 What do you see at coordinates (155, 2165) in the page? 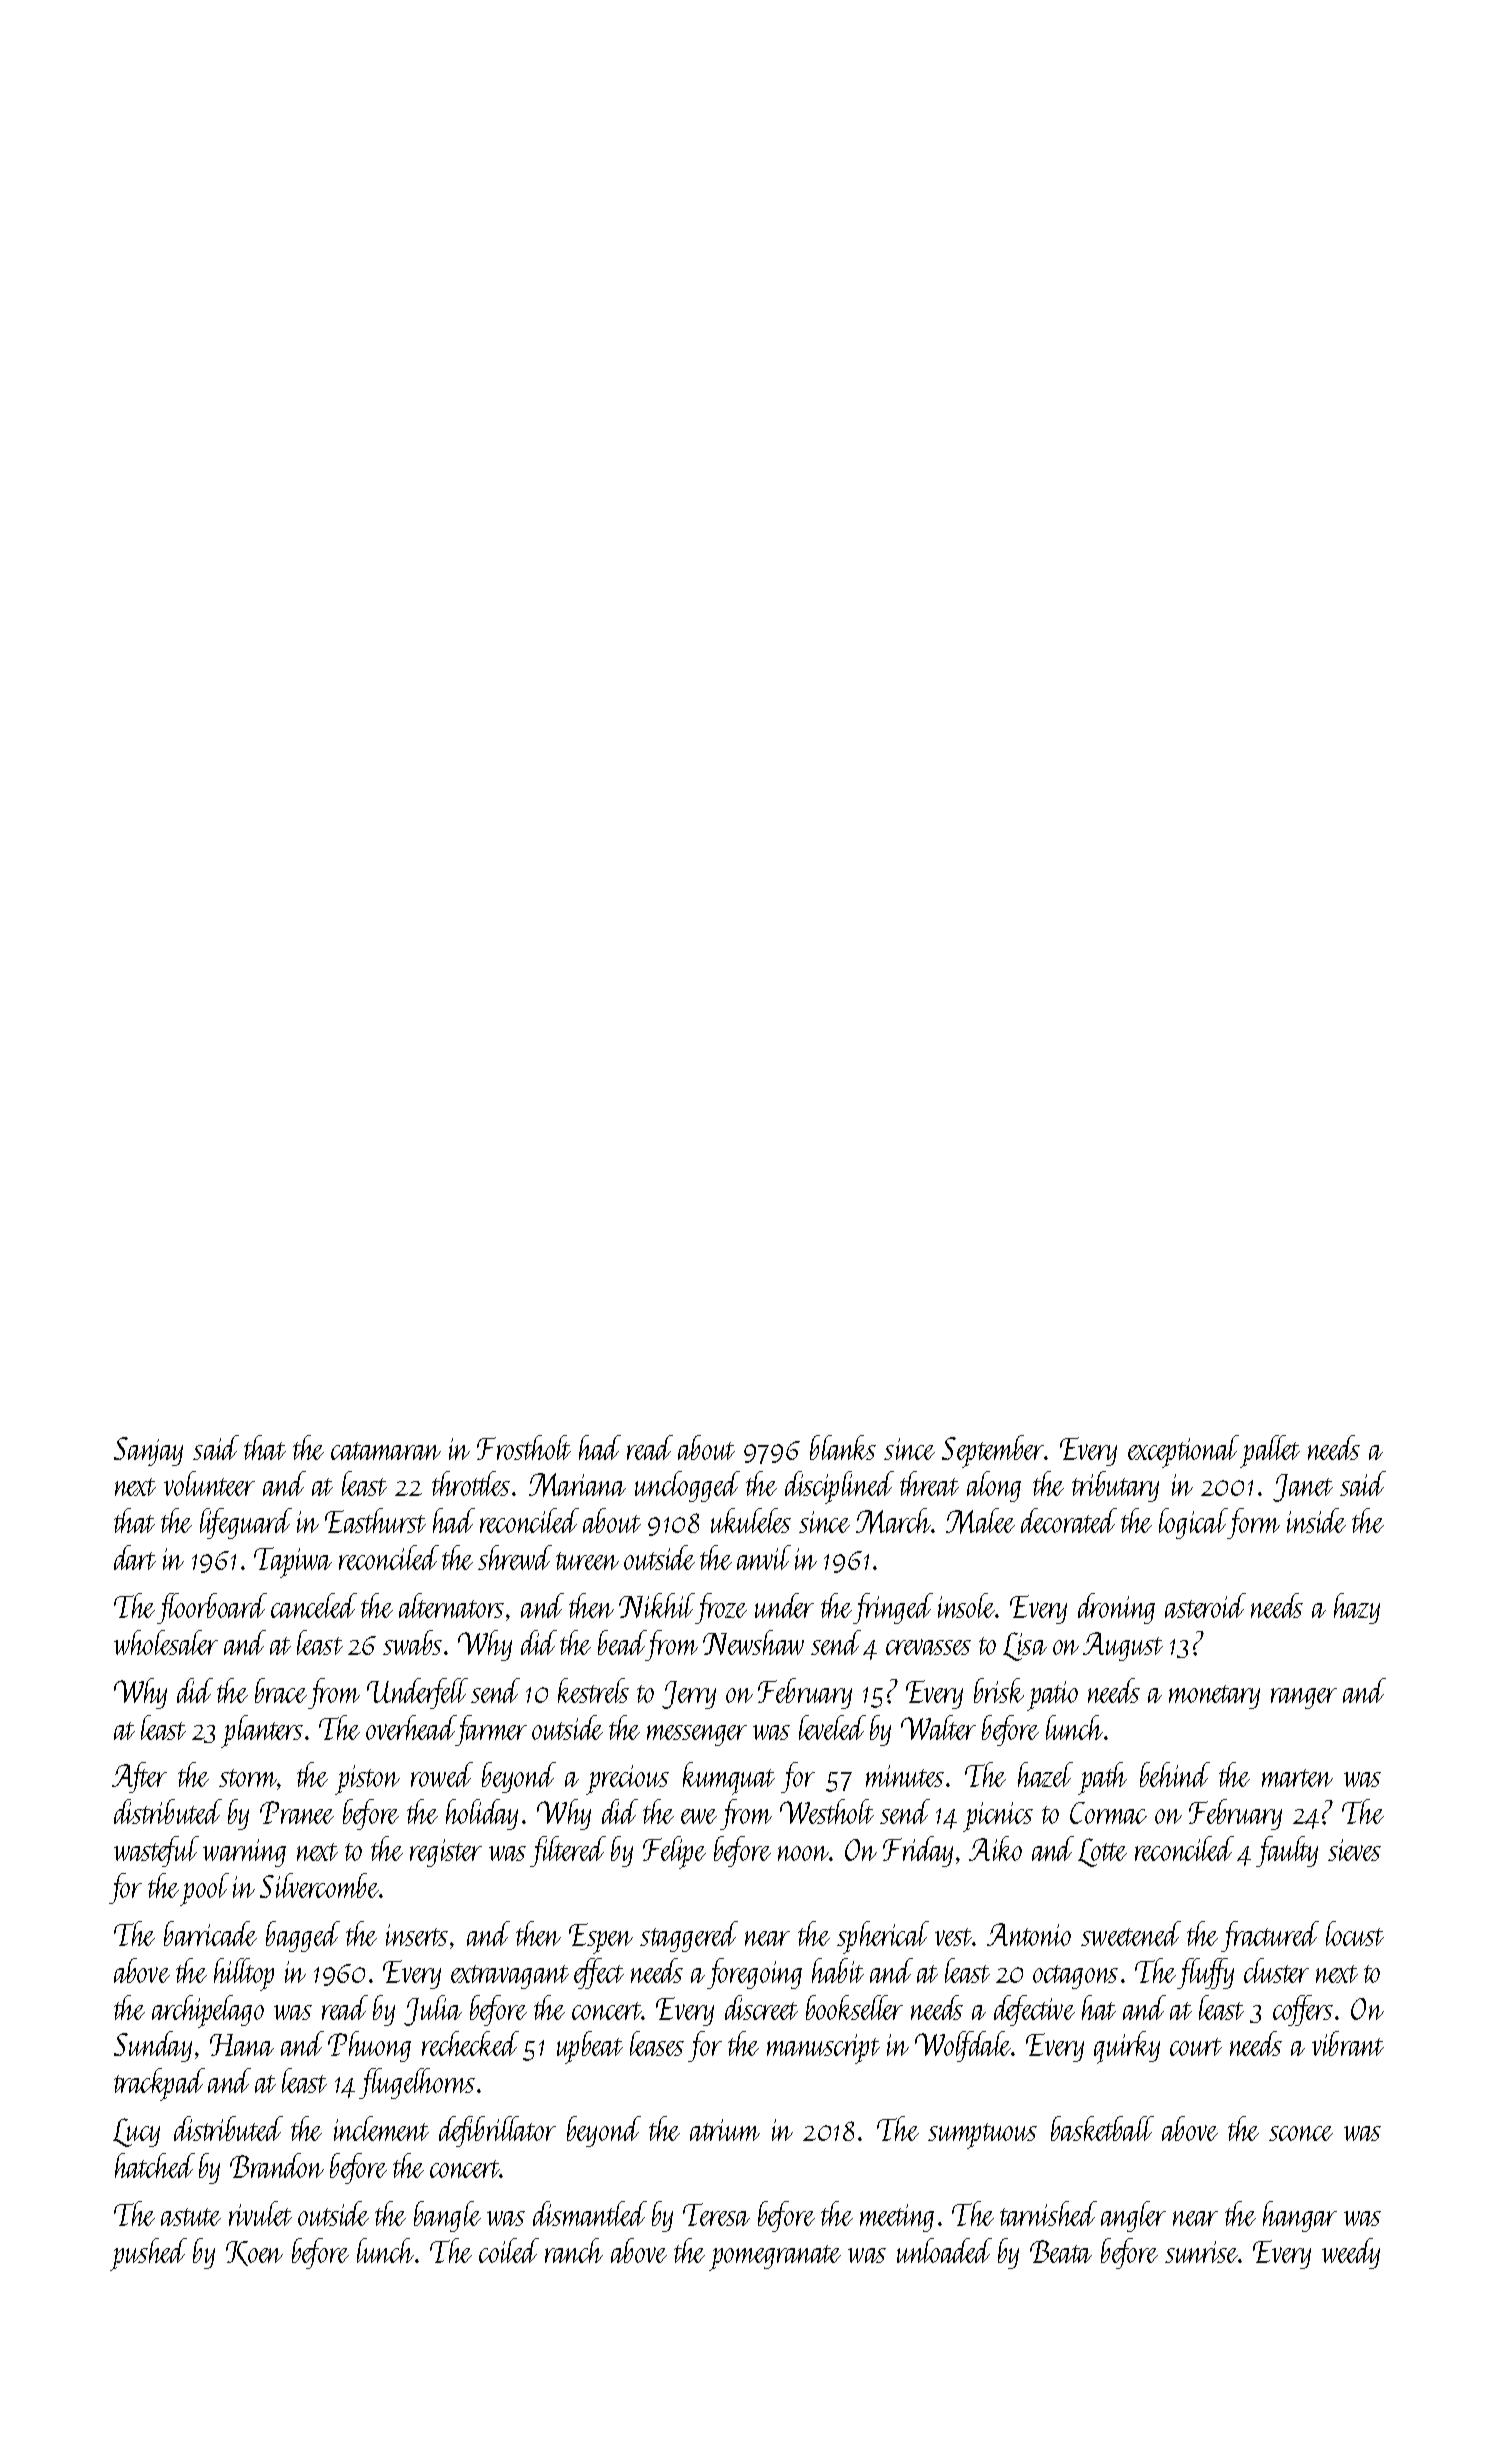
I see `hatched` at bounding box center [155, 2165].
